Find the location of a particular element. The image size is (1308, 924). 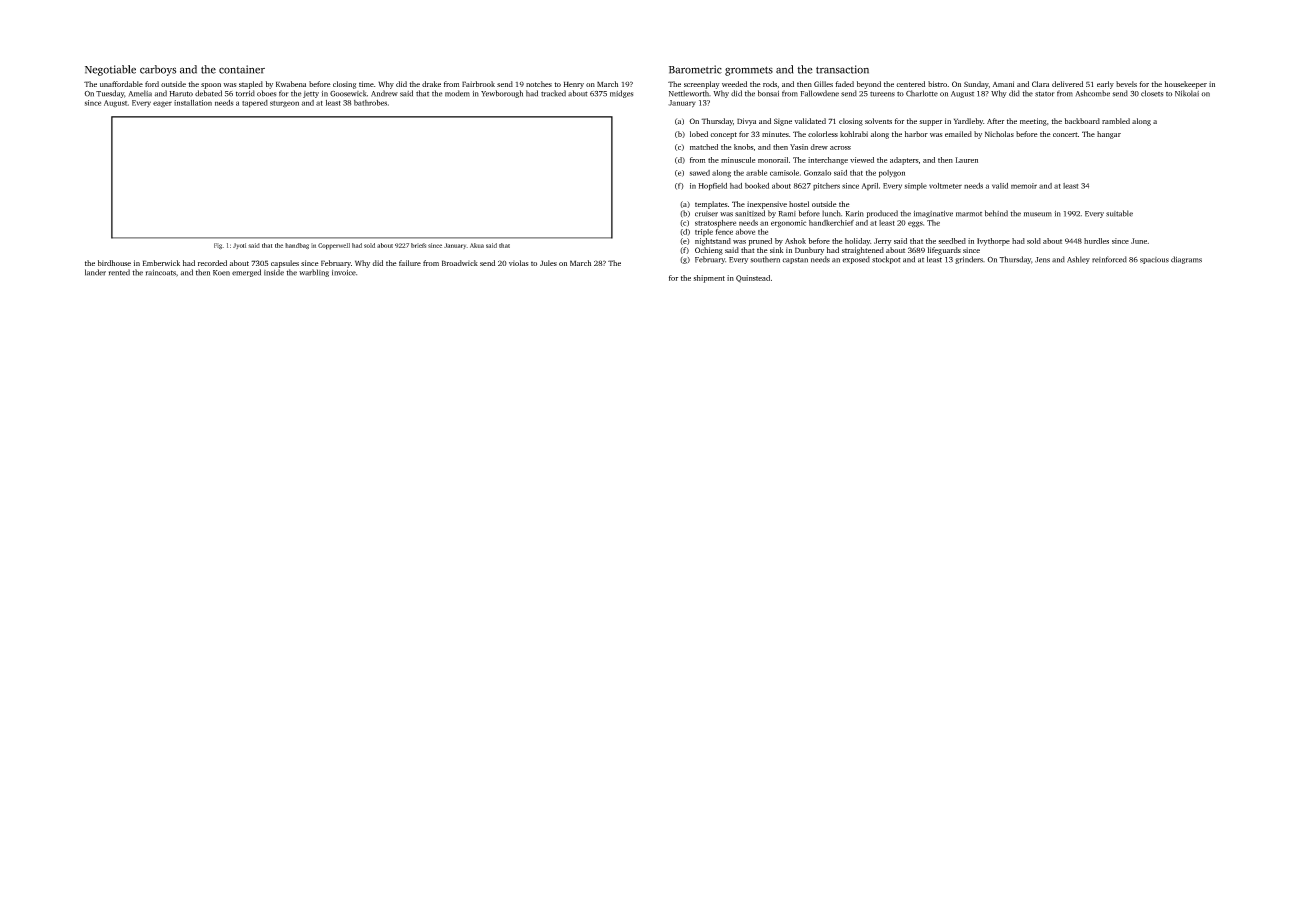

monorail is located at coordinates (773, 160).
